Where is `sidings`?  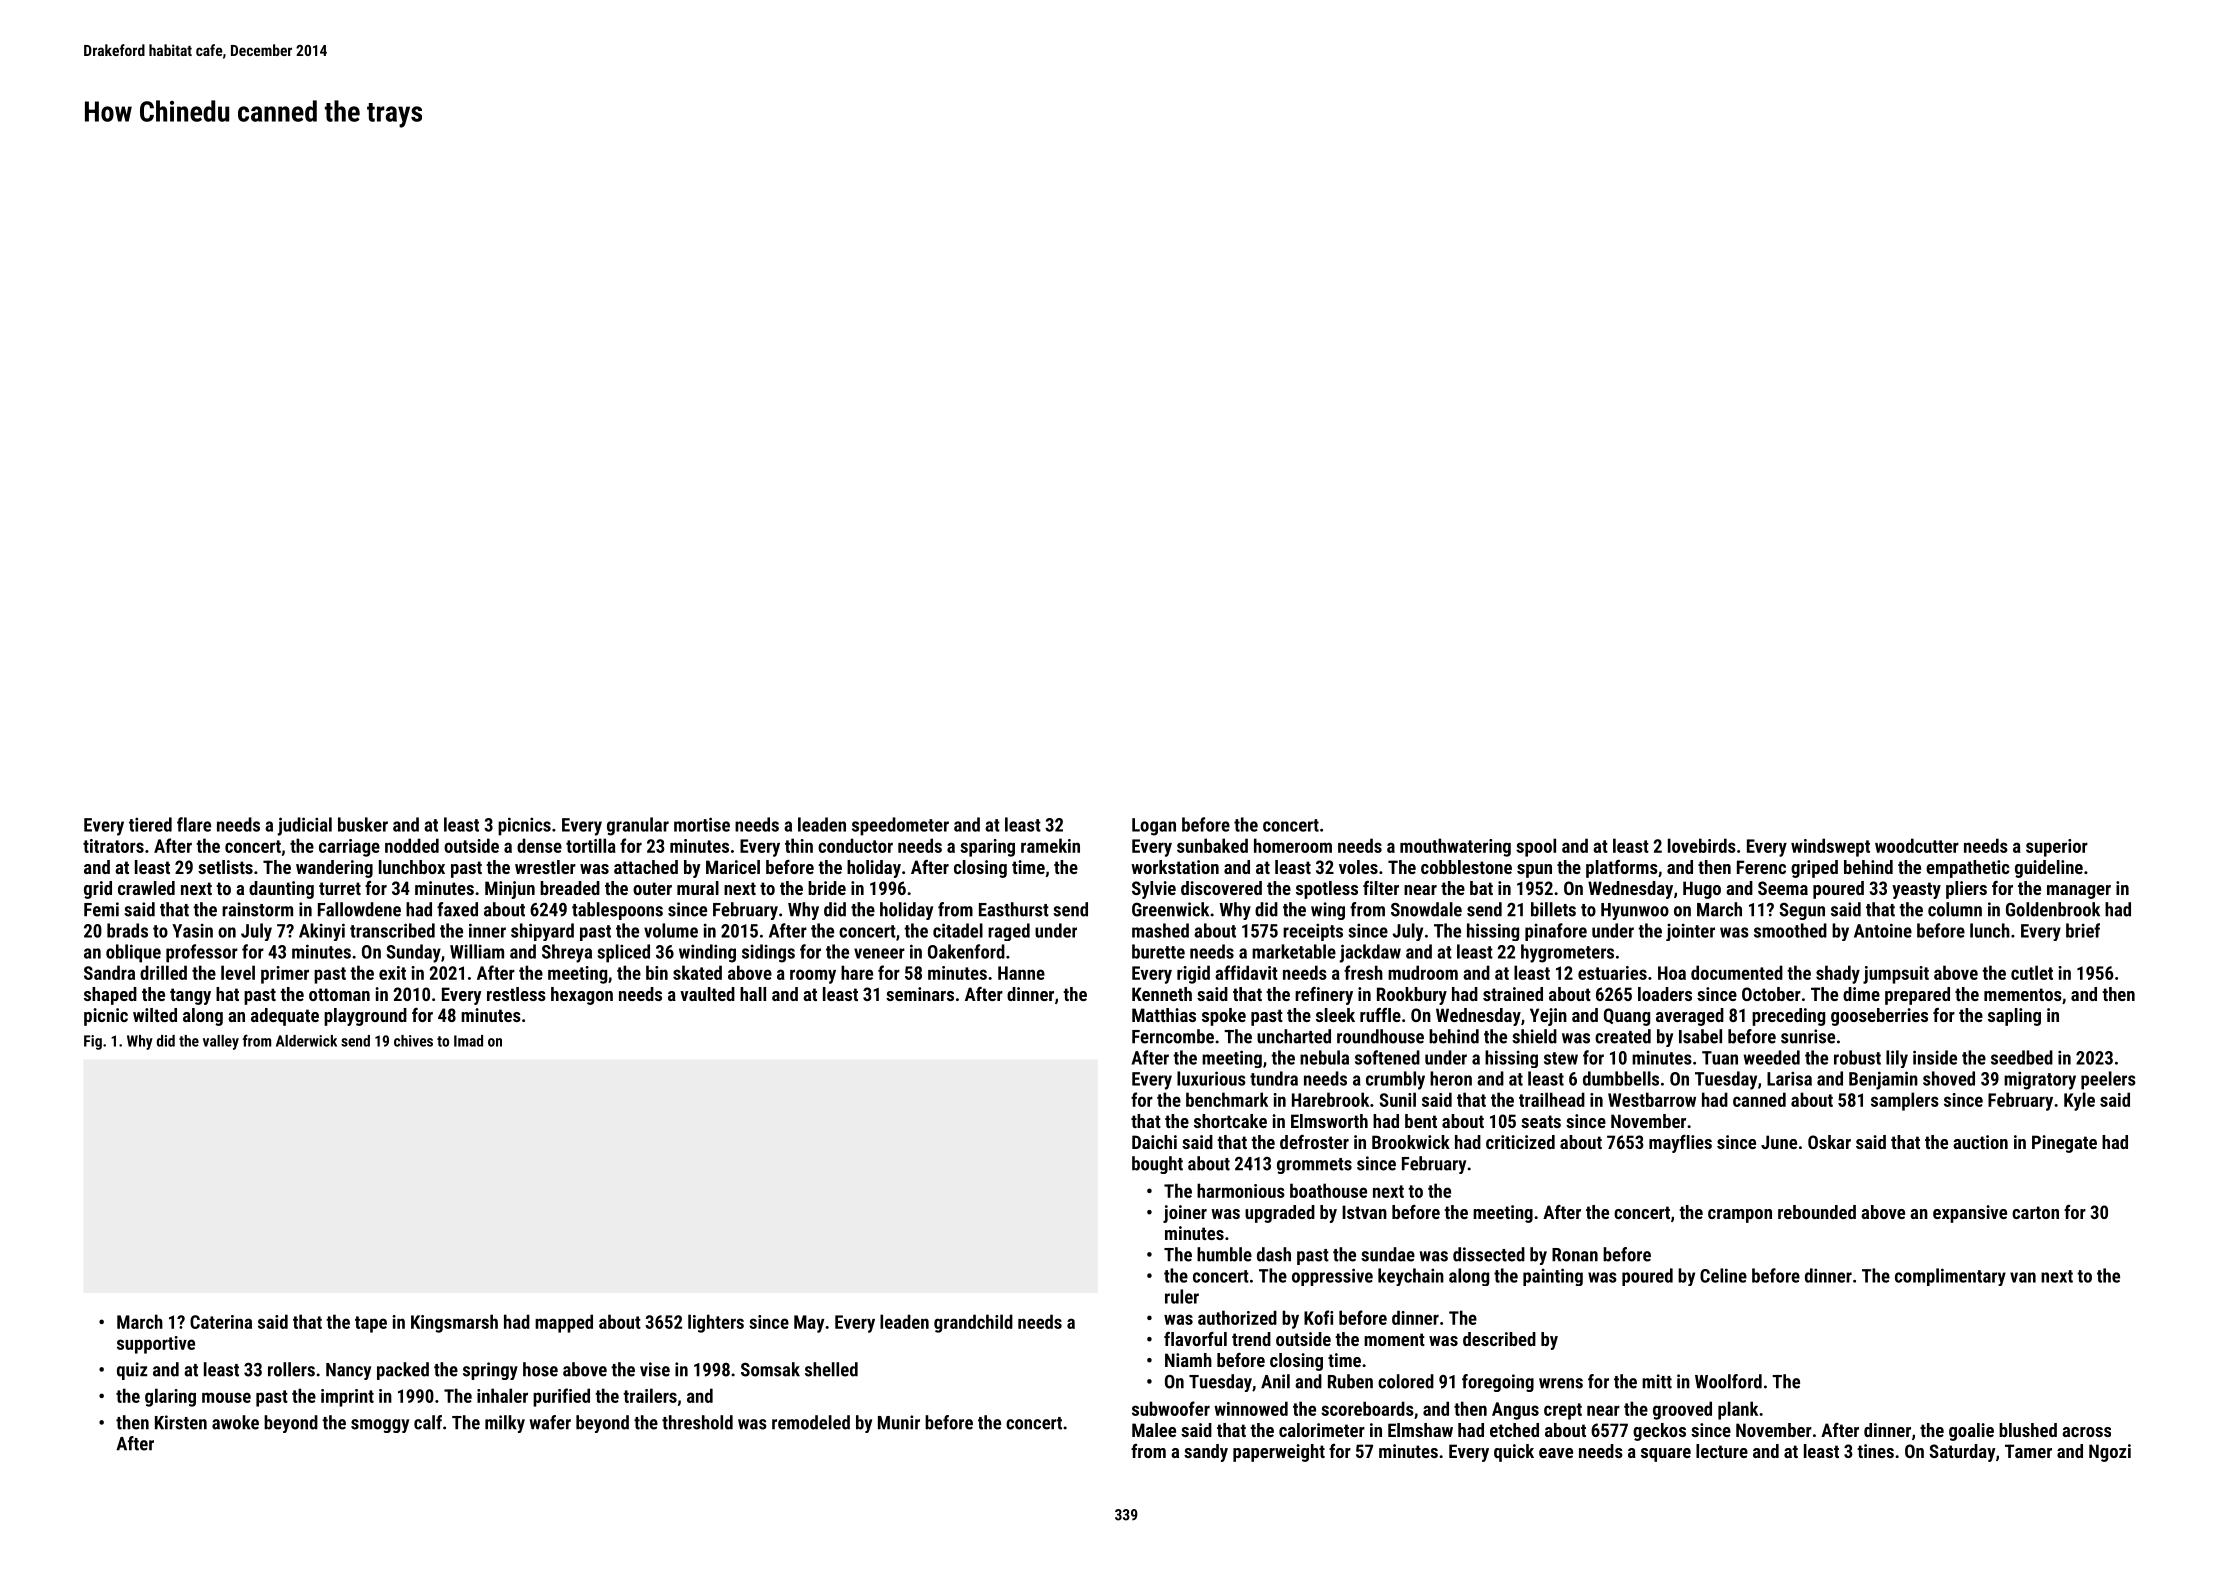 sidings is located at coordinates (768, 953).
